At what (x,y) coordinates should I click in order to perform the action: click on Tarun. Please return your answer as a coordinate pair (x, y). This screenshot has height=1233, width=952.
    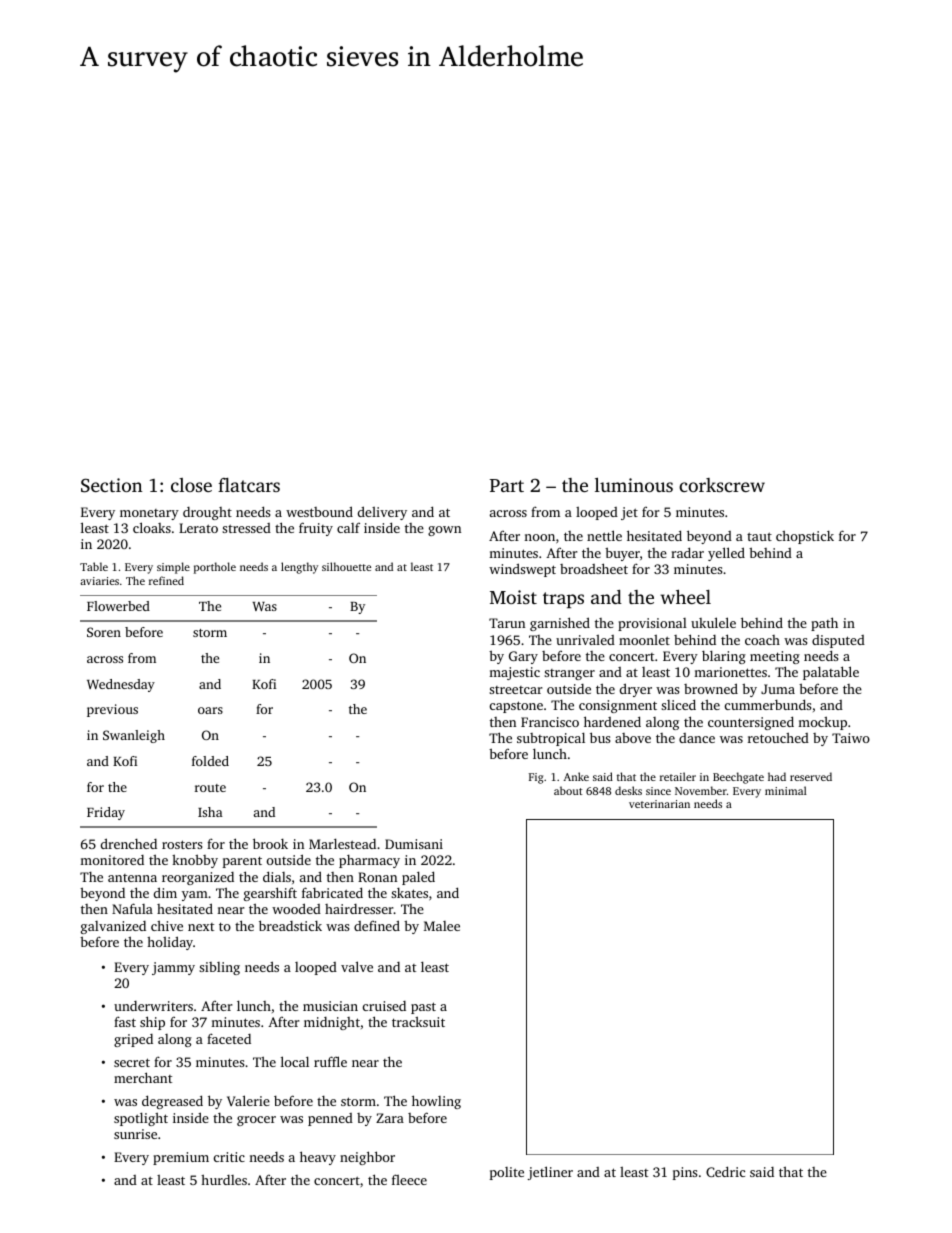
    Looking at the image, I should click on (507, 623).
